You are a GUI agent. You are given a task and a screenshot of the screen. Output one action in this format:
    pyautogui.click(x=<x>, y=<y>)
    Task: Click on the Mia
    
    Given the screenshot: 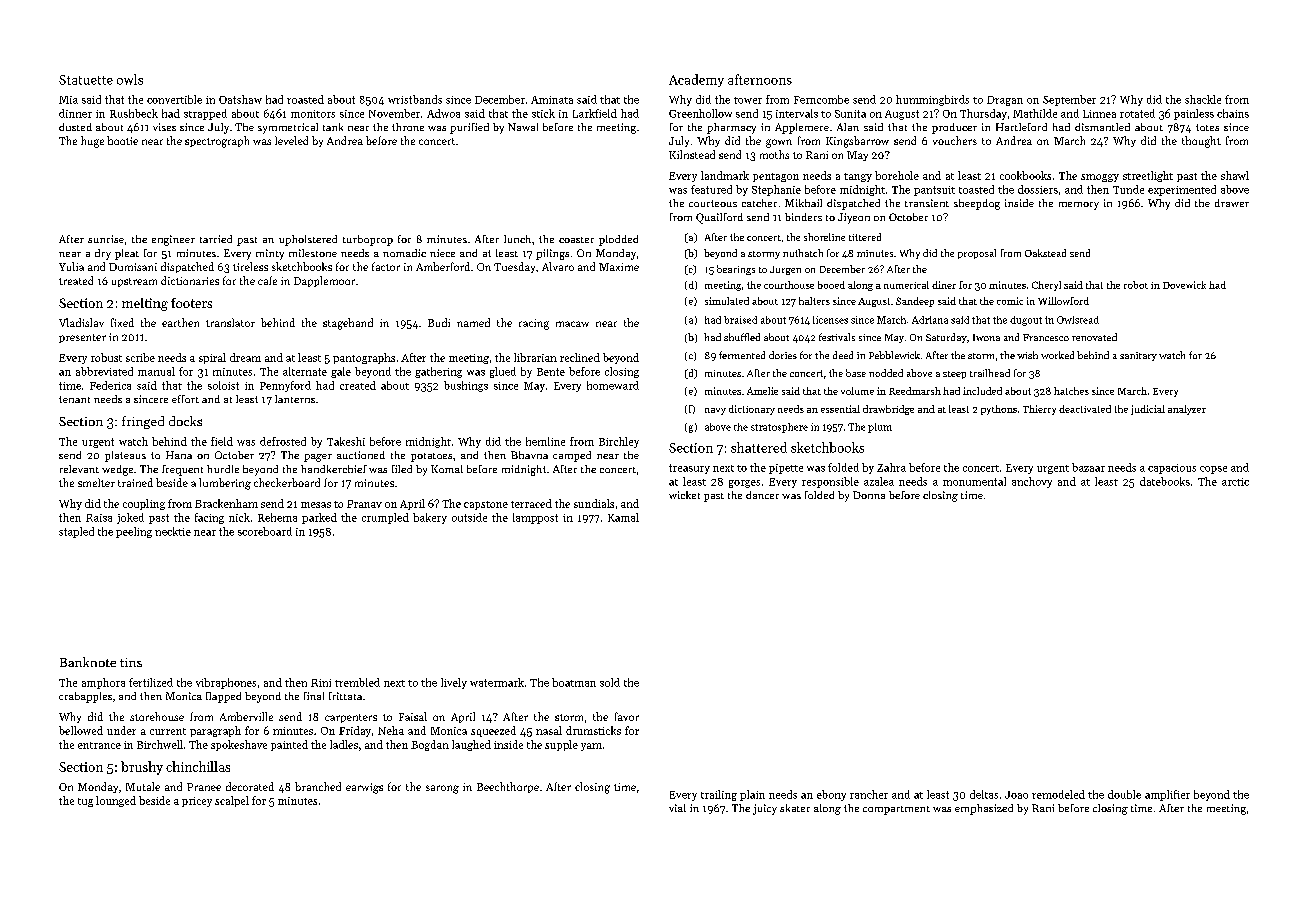 What is the action you would take?
    pyautogui.click(x=68, y=100)
